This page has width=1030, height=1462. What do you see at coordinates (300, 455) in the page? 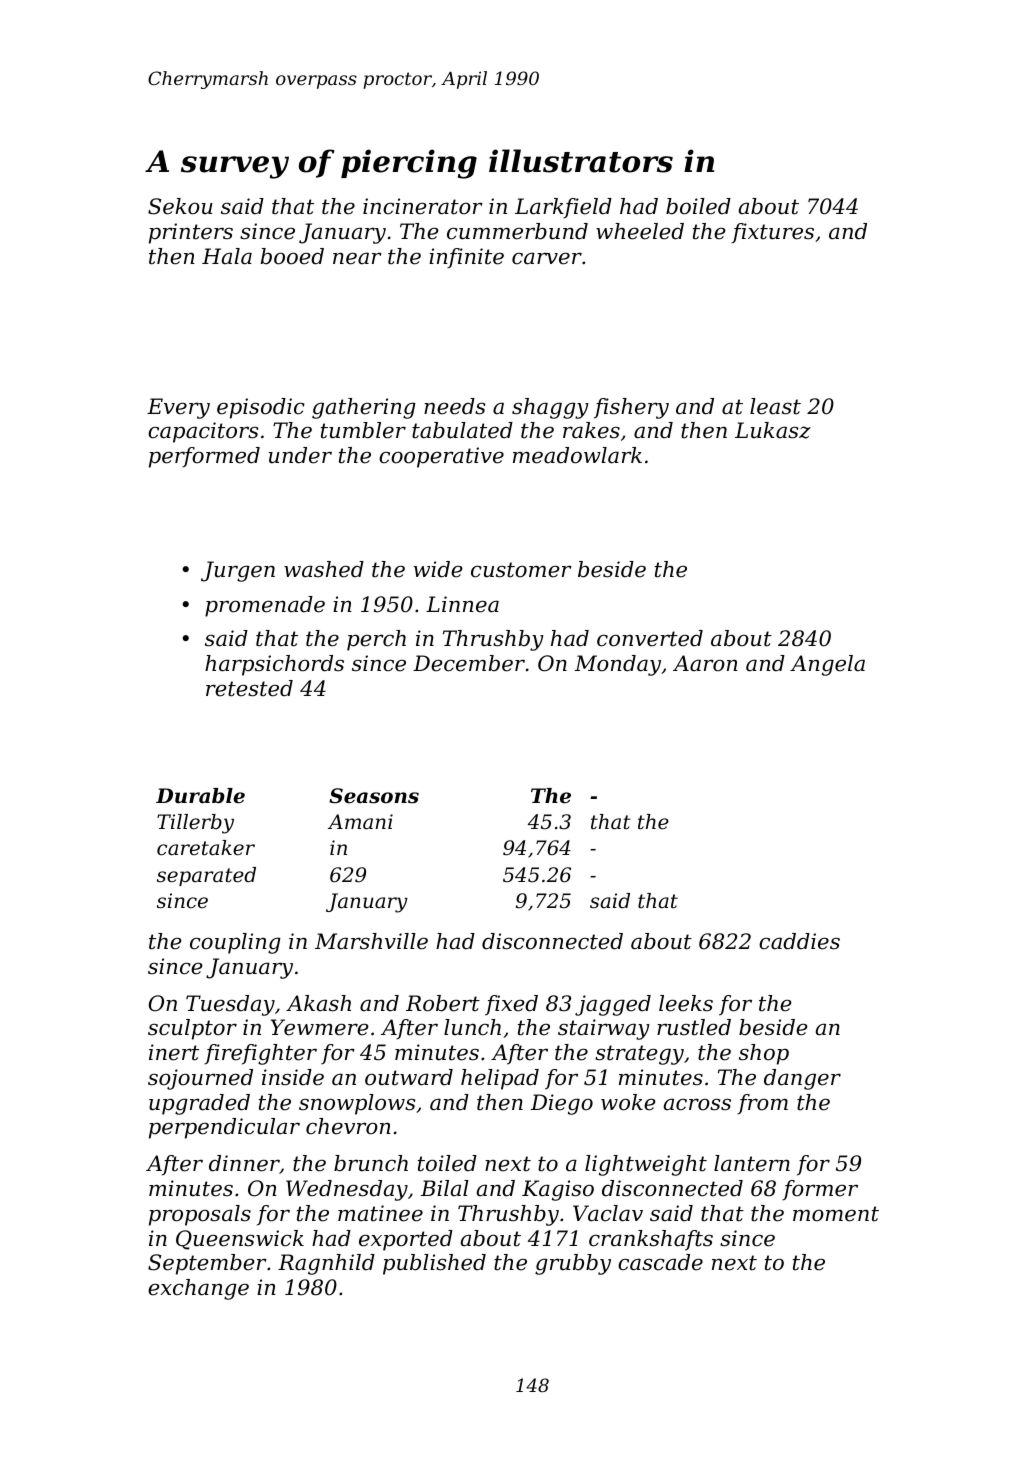
I see `under` at bounding box center [300, 455].
